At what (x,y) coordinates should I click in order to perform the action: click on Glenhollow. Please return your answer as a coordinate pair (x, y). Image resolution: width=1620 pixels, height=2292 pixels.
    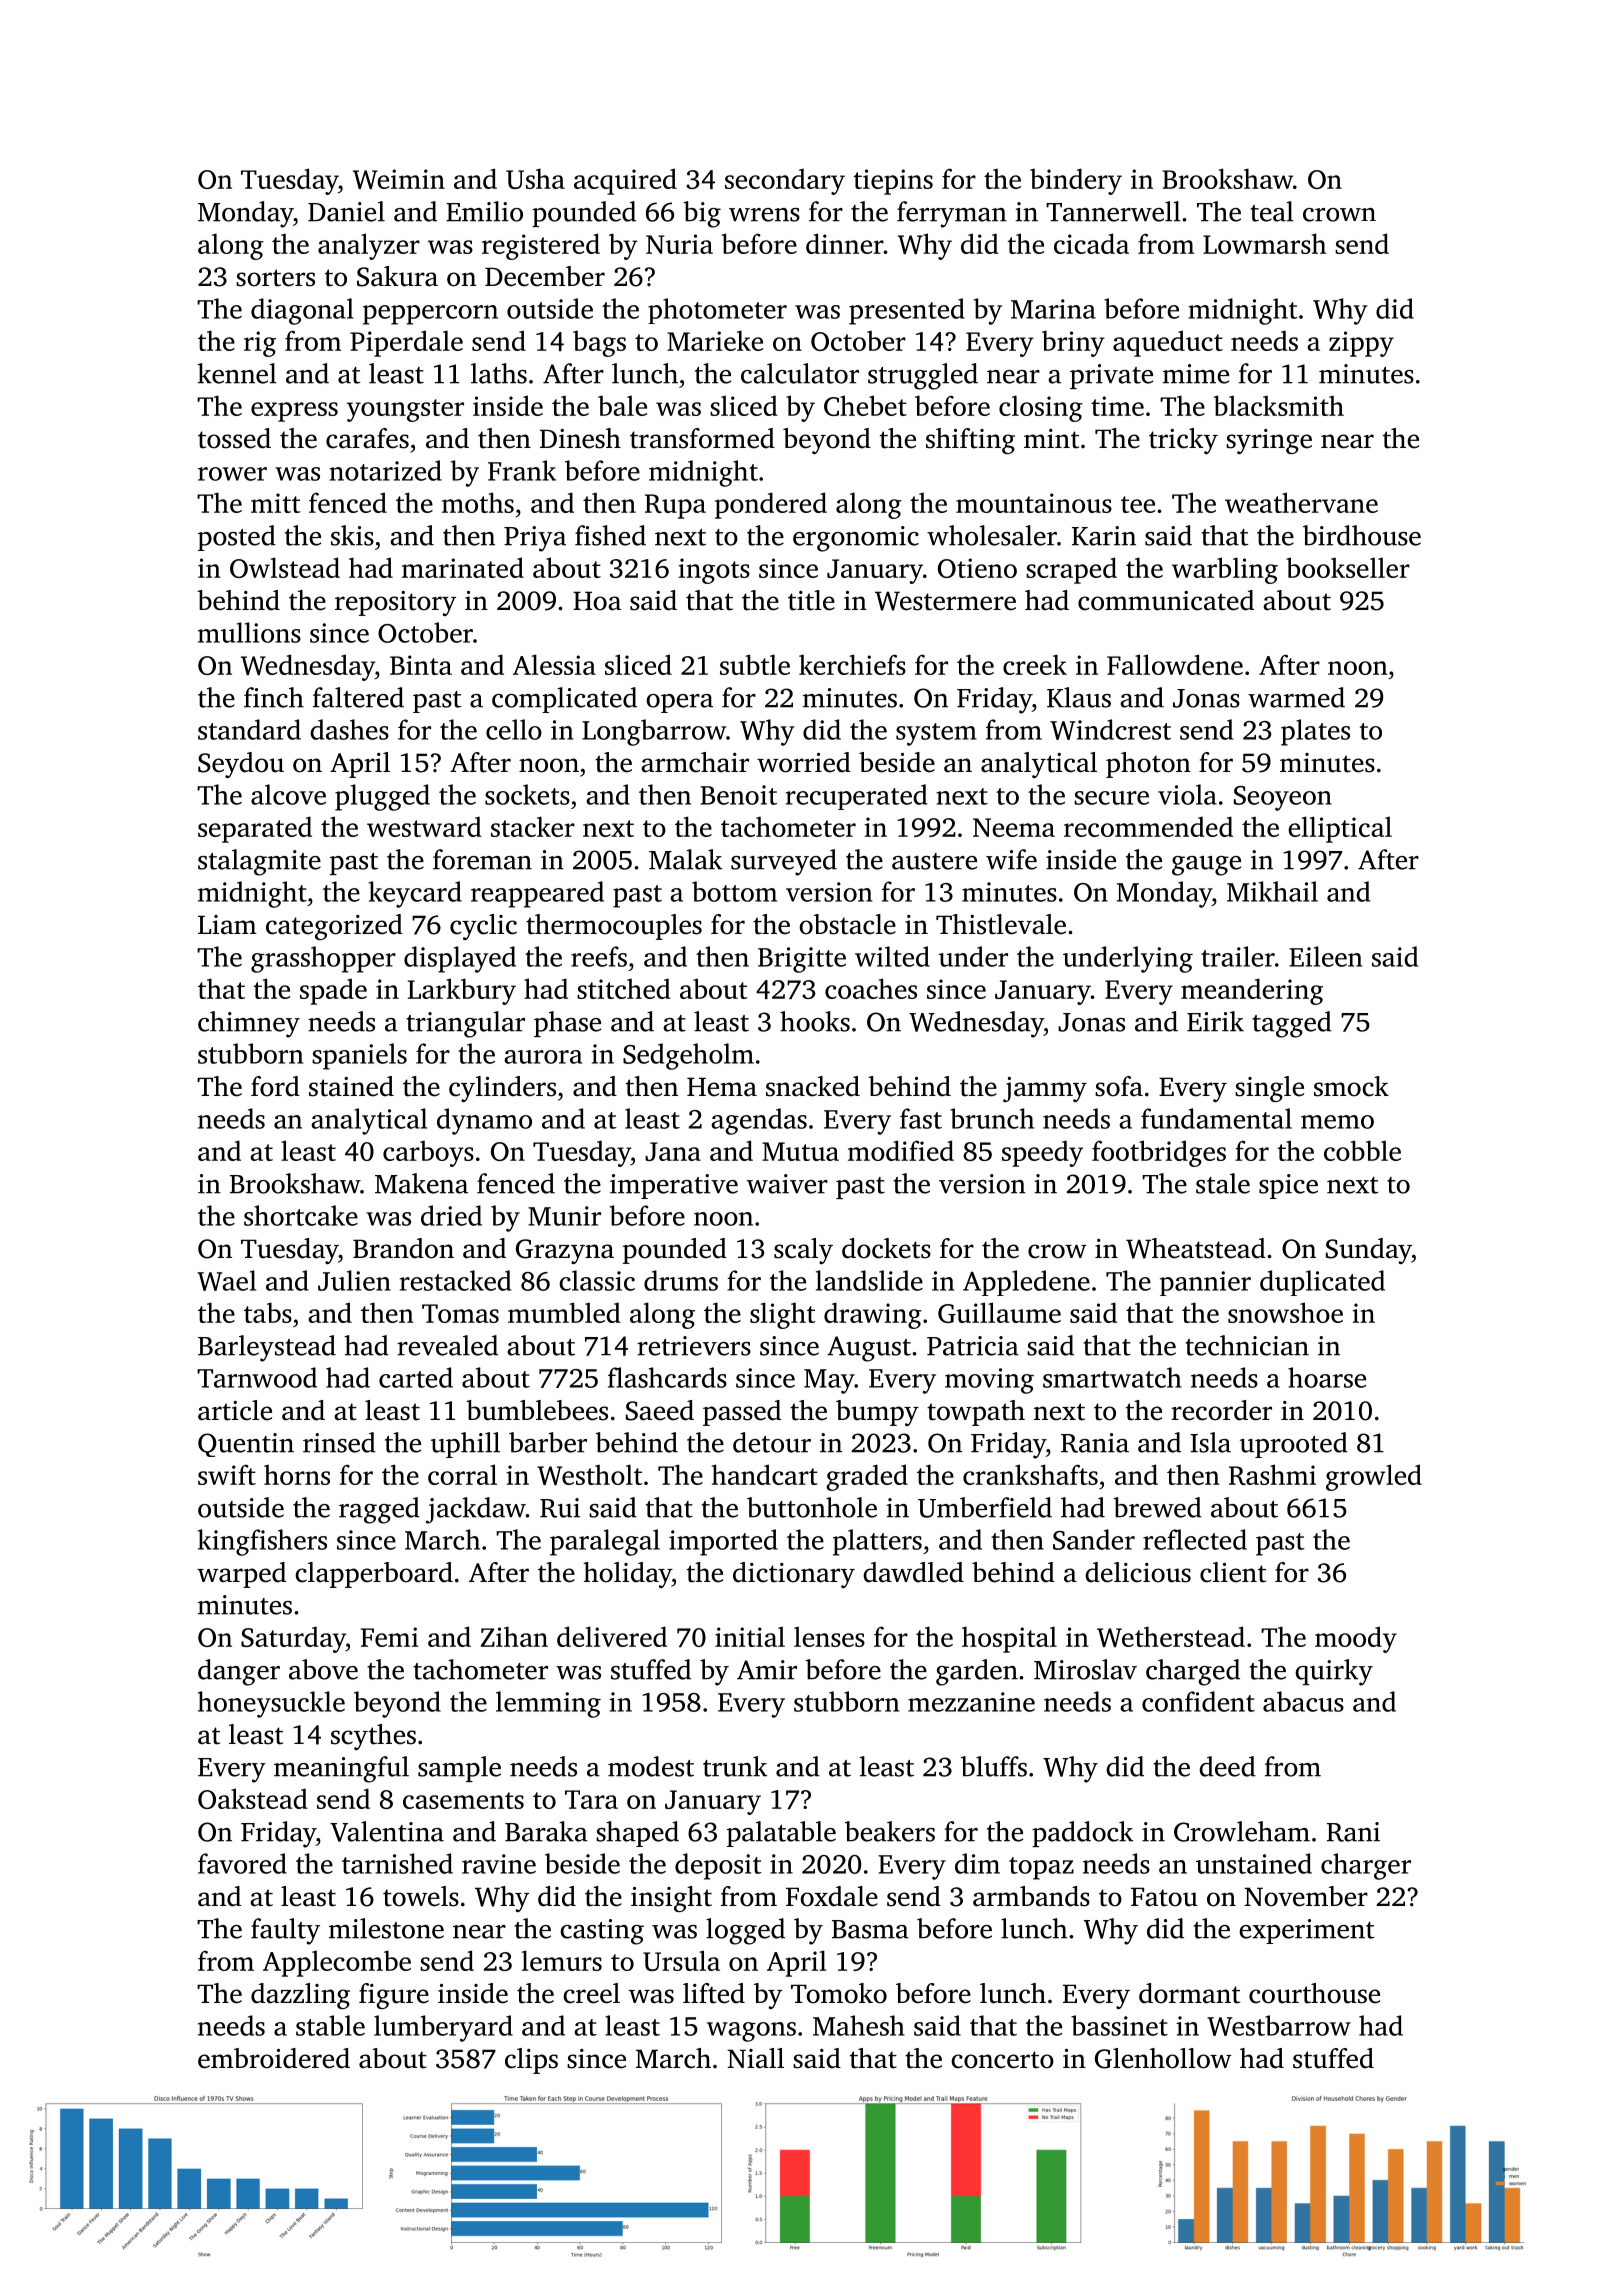
    Looking at the image, I should click on (1163, 2058).
